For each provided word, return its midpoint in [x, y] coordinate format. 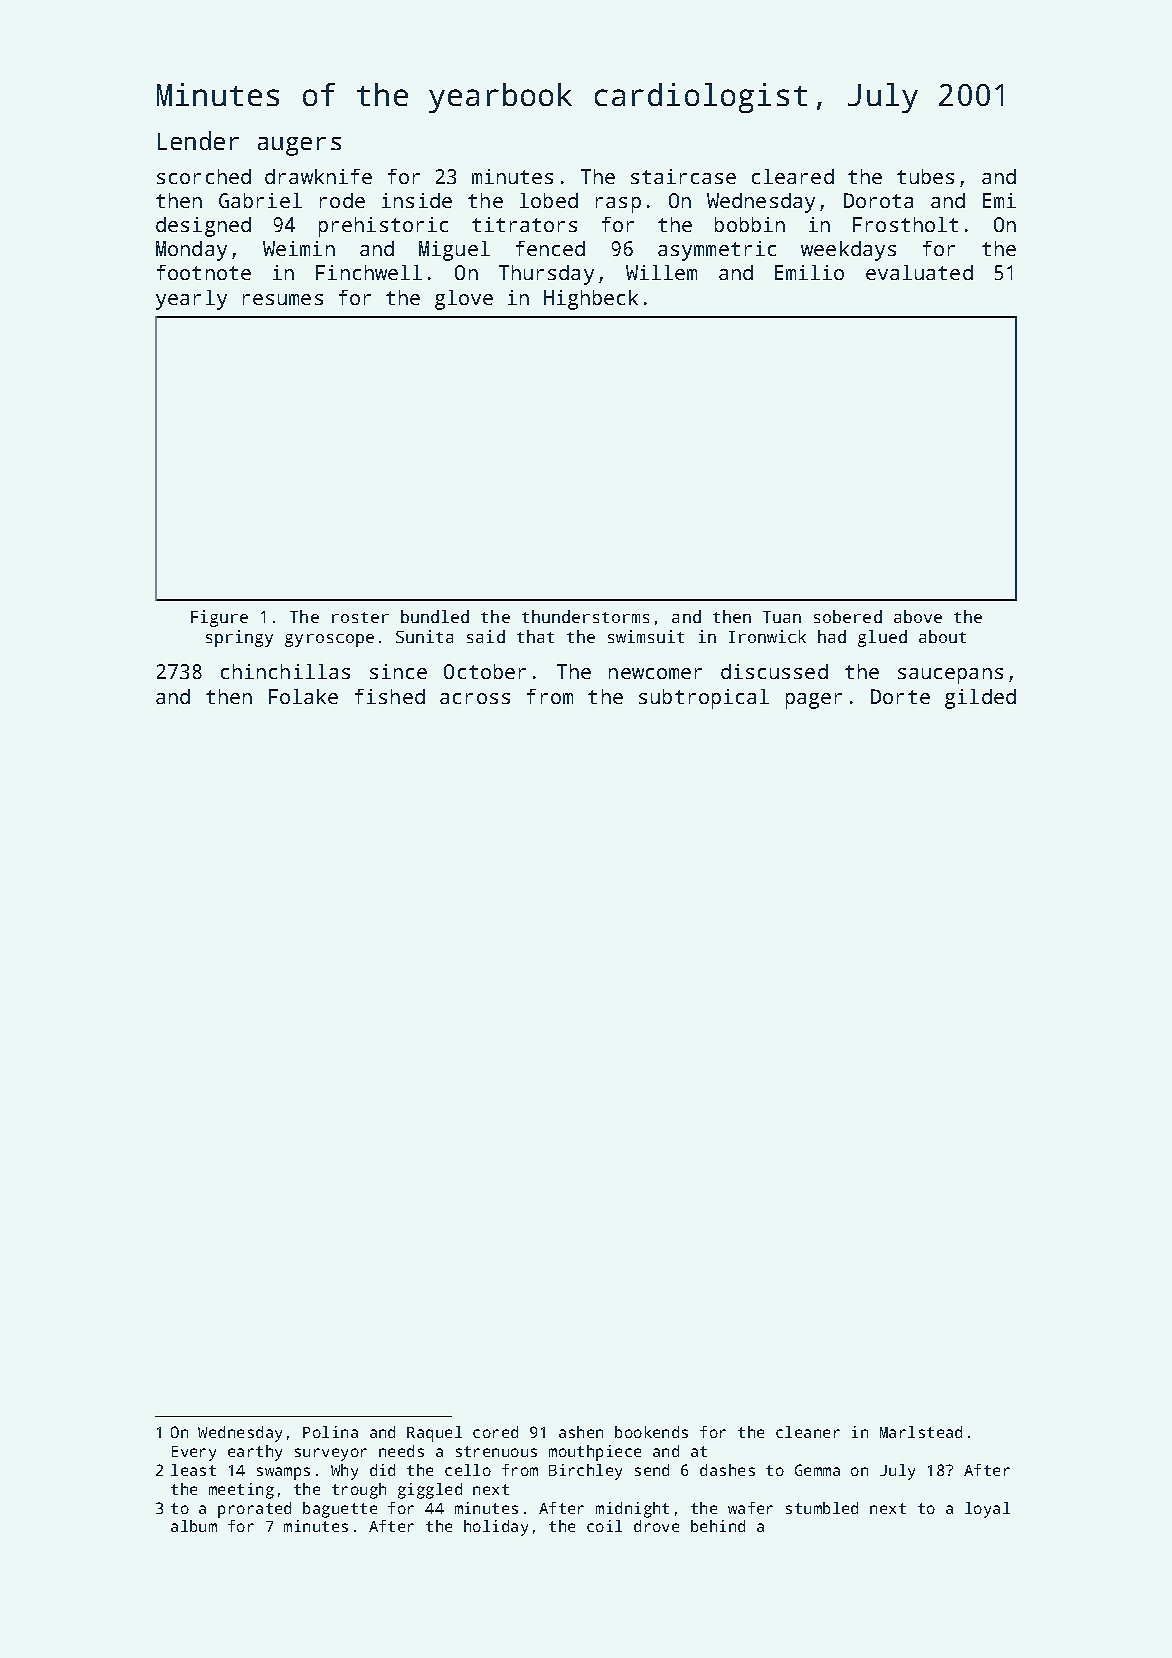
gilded [980, 699]
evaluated [919, 272]
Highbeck [591, 300]
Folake [303, 696]
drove [656, 1526]
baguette [340, 1510]
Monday [191, 251]
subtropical [704, 699]
